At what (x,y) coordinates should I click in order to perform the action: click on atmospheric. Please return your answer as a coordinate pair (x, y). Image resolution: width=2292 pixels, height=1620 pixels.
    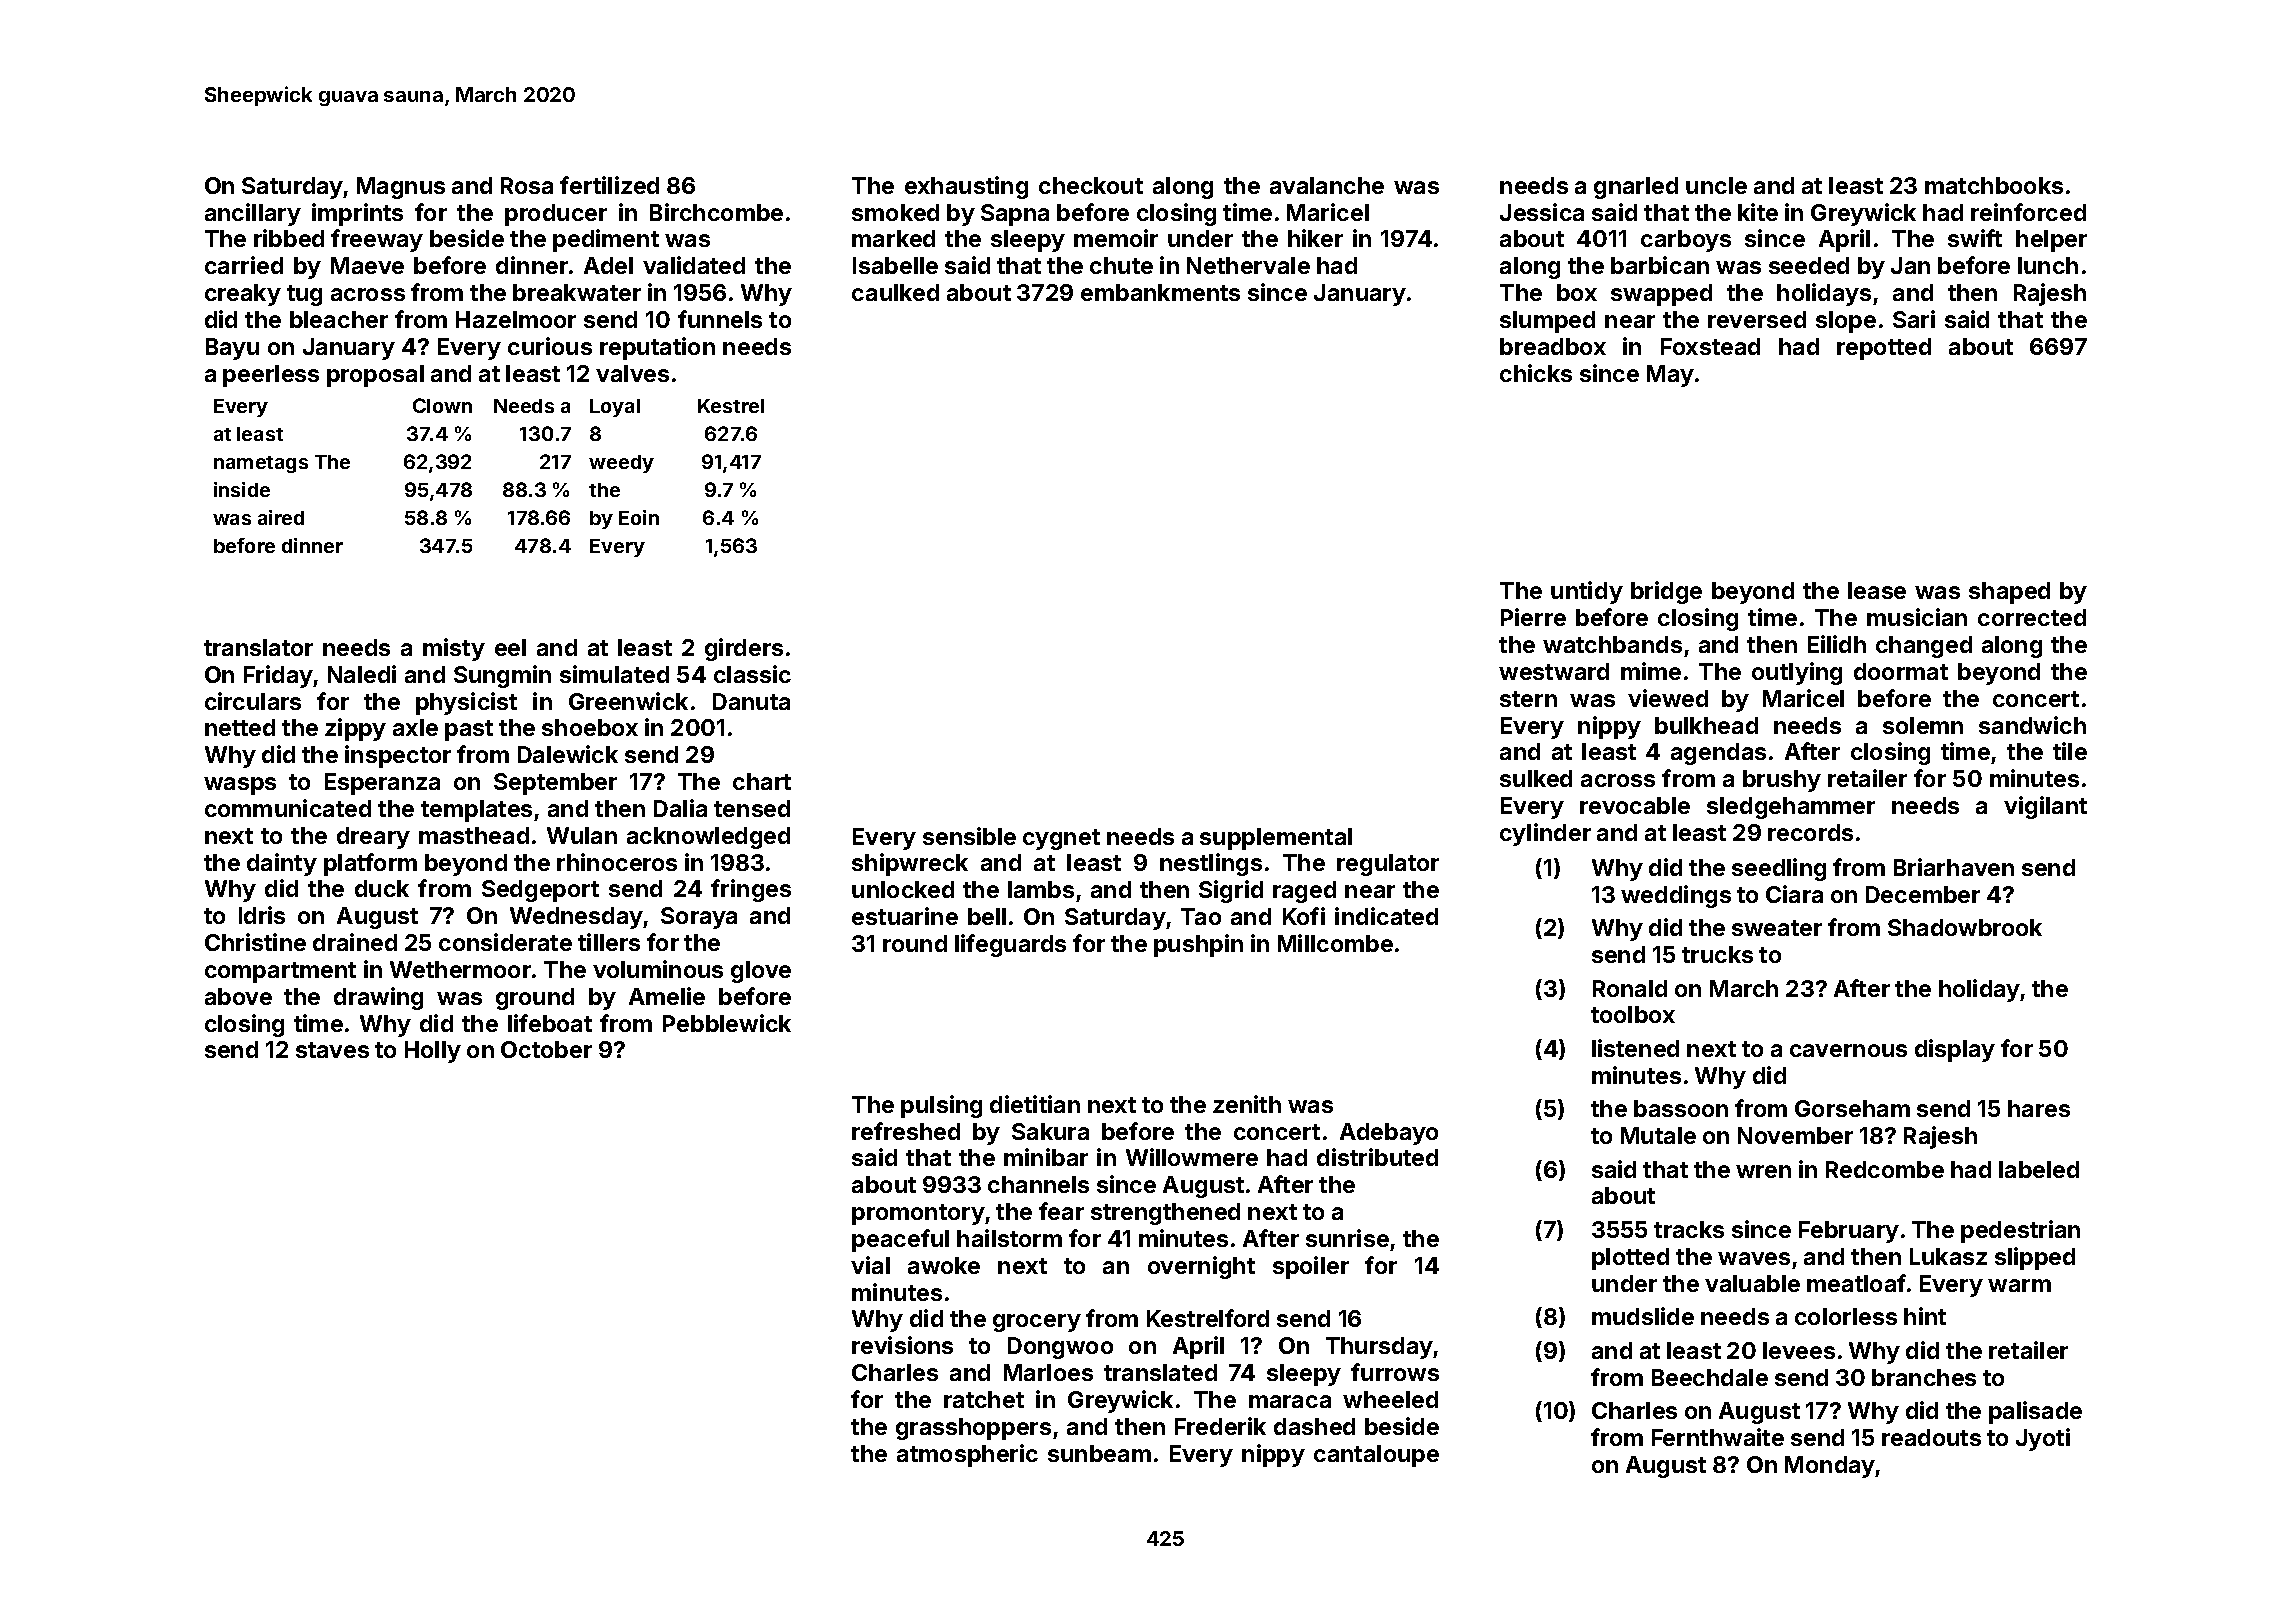
    Looking at the image, I should click on (967, 1455).
